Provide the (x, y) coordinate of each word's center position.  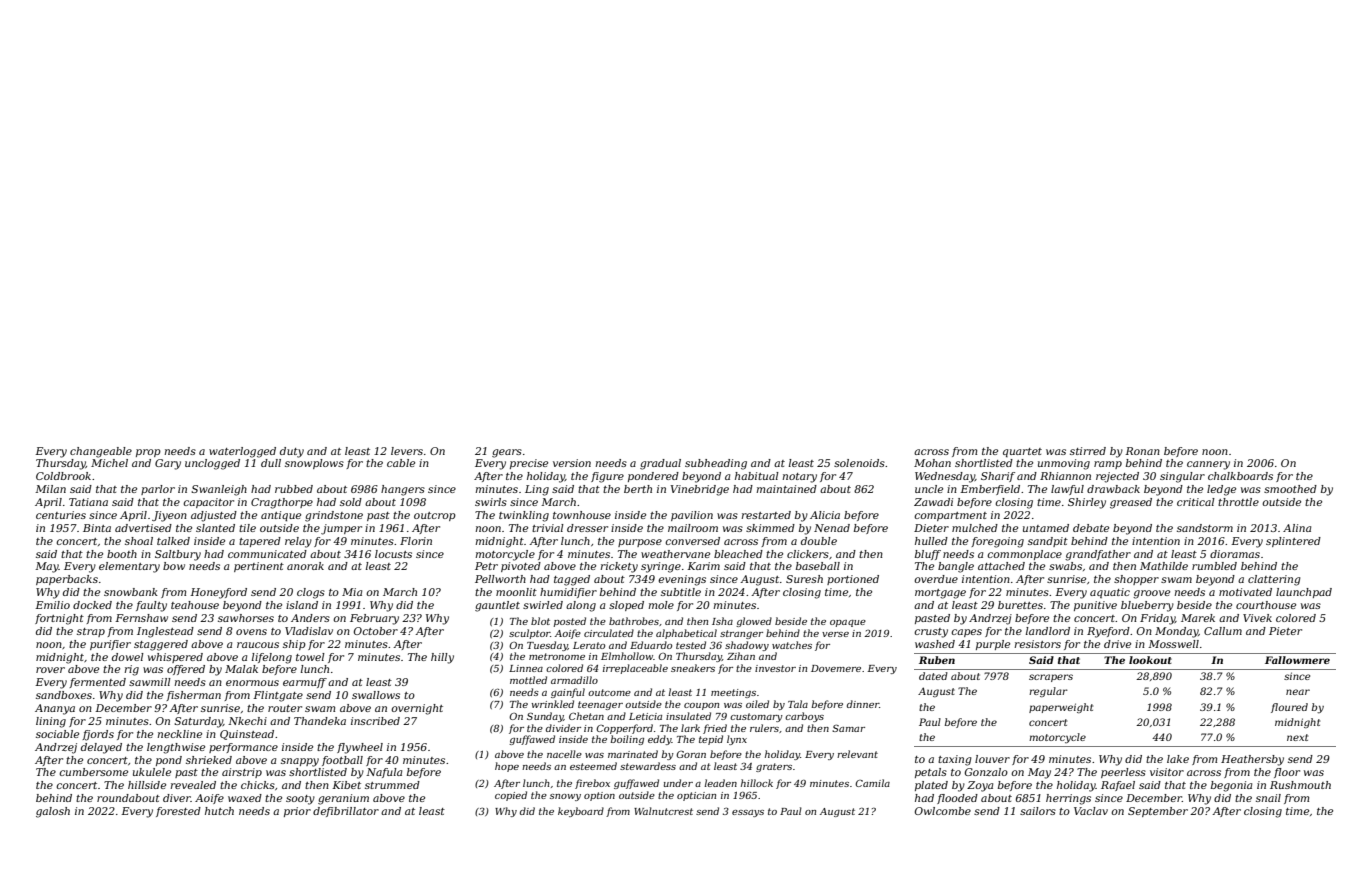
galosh (53, 812)
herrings (1068, 799)
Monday (1176, 632)
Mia (352, 592)
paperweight (1061, 708)
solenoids (859, 463)
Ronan (1142, 451)
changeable (101, 452)
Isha (722, 621)
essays (748, 813)
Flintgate (278, 696)
